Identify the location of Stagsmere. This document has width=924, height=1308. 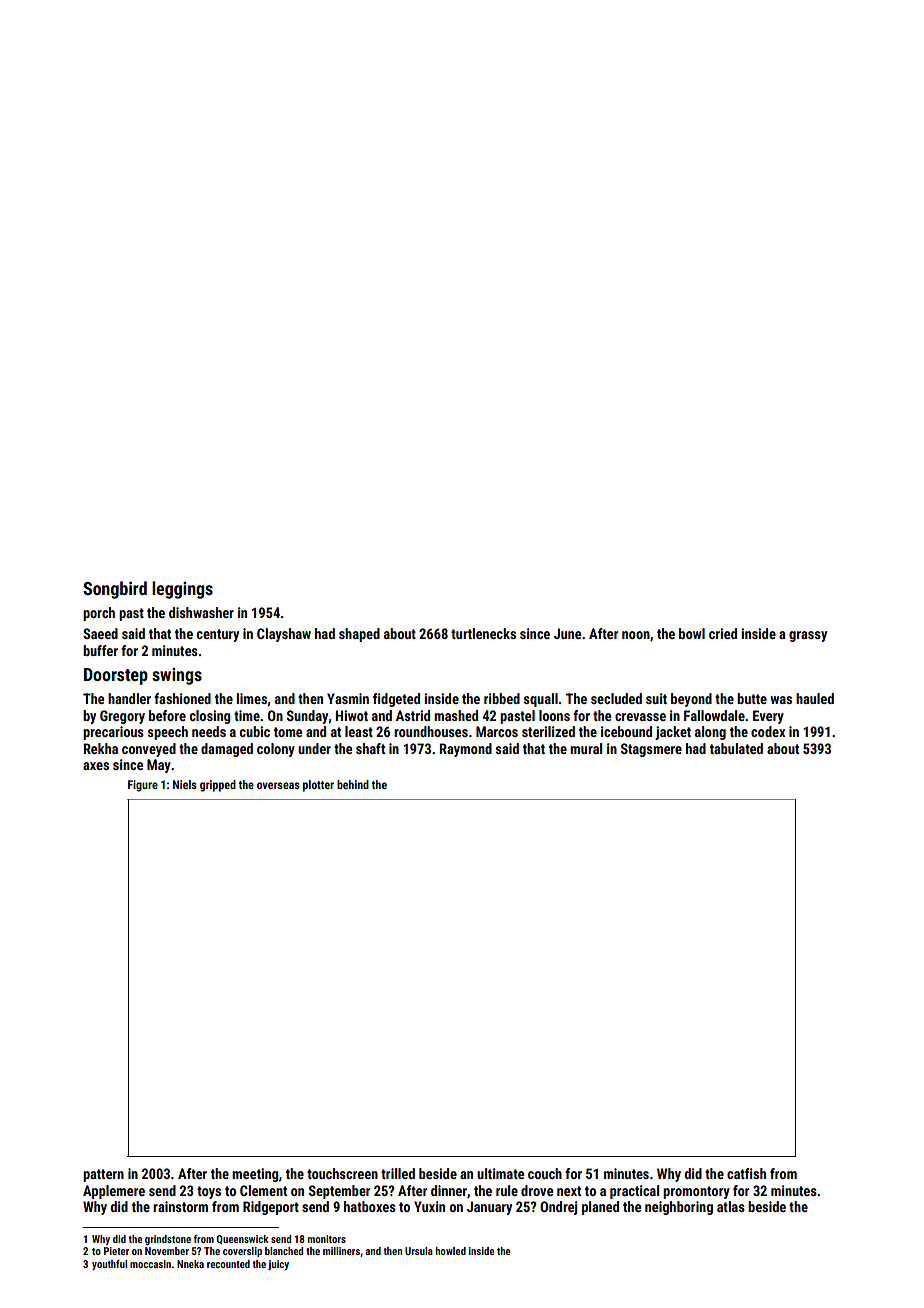
(651, 750).
